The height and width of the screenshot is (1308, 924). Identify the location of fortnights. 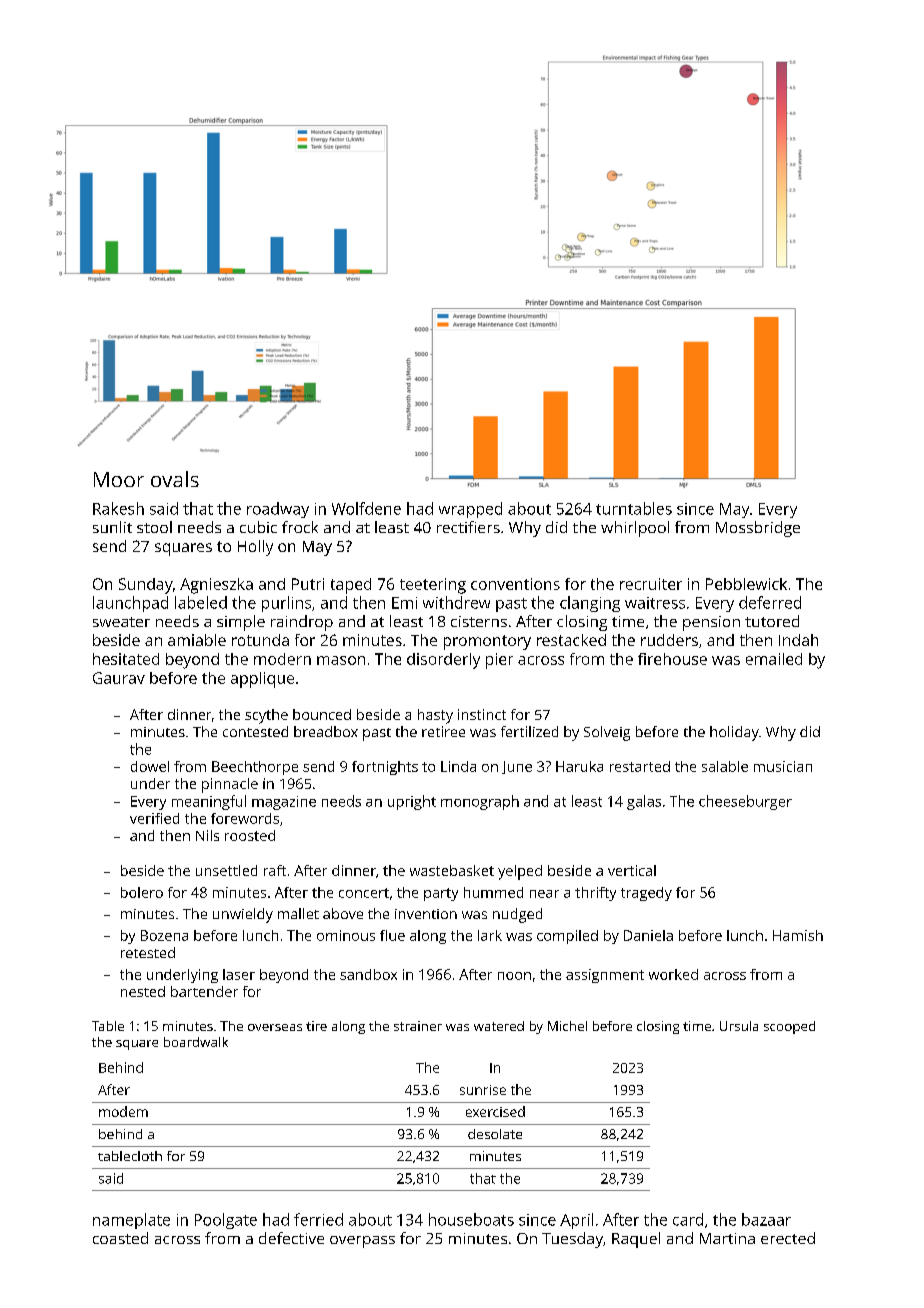
(385, 768).
